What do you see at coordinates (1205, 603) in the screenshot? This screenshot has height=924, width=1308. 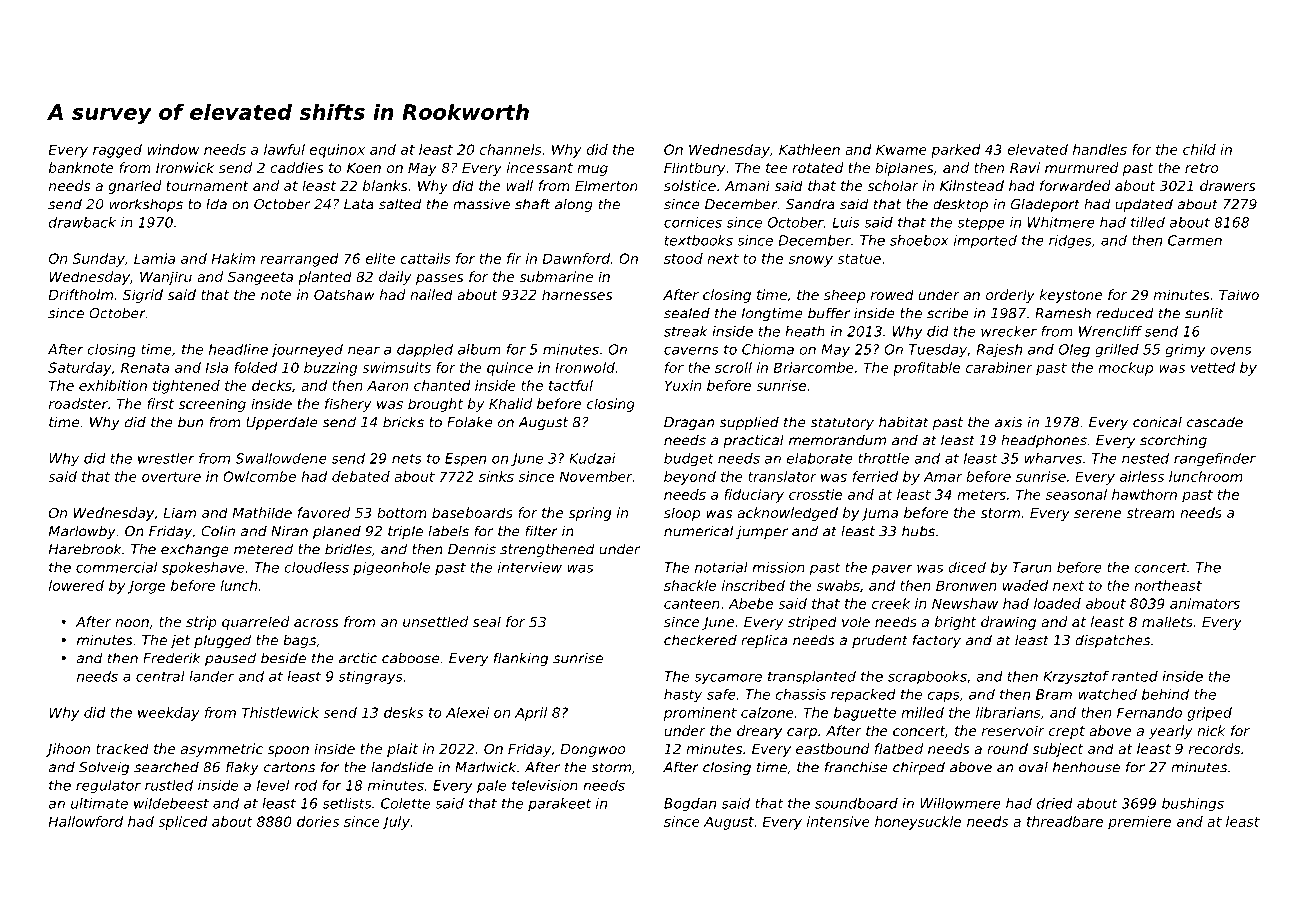 I see `animators` at bounding box center [1205, 603].
